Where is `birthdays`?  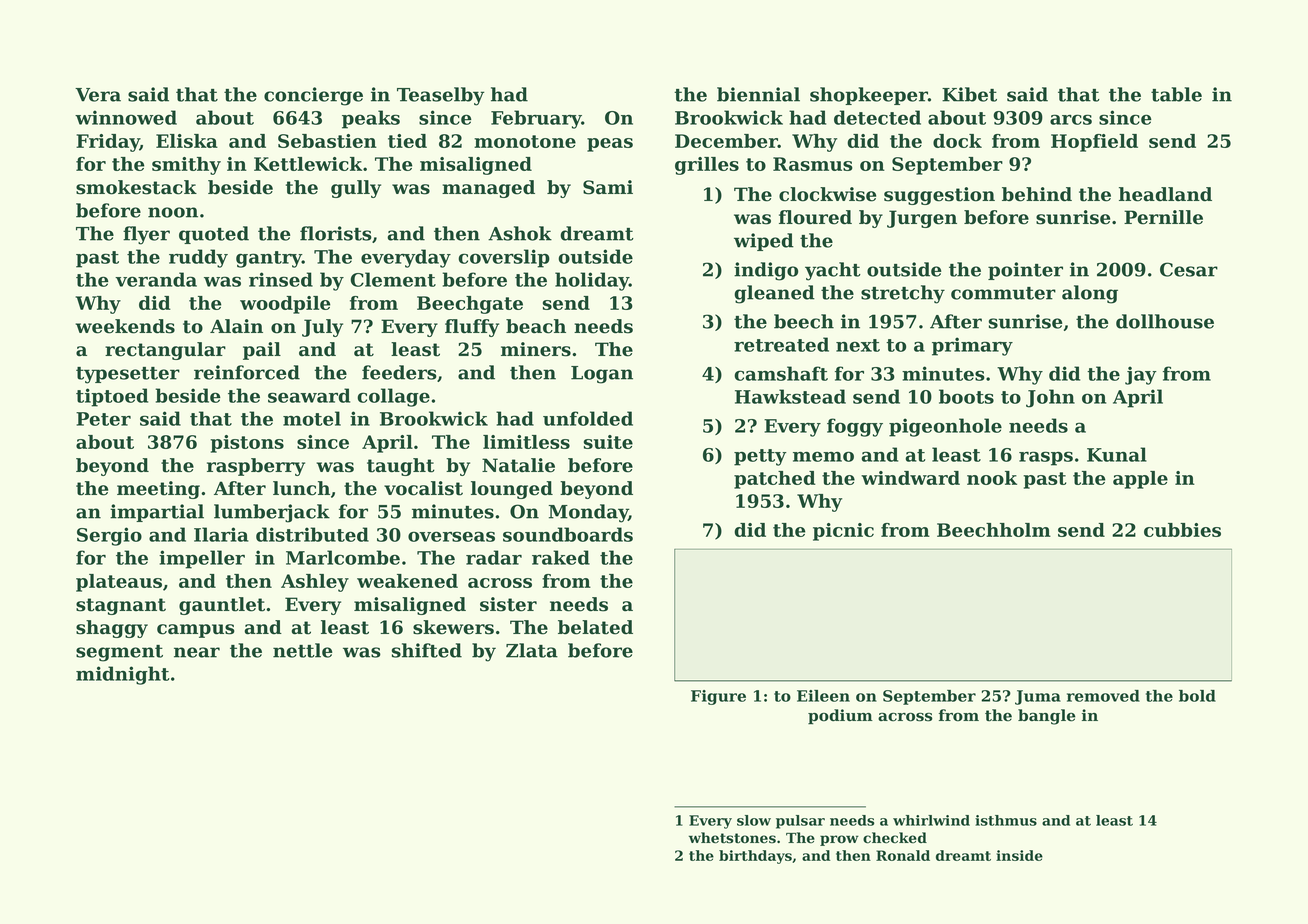
birthdays is located at coordinates (755, 857).
